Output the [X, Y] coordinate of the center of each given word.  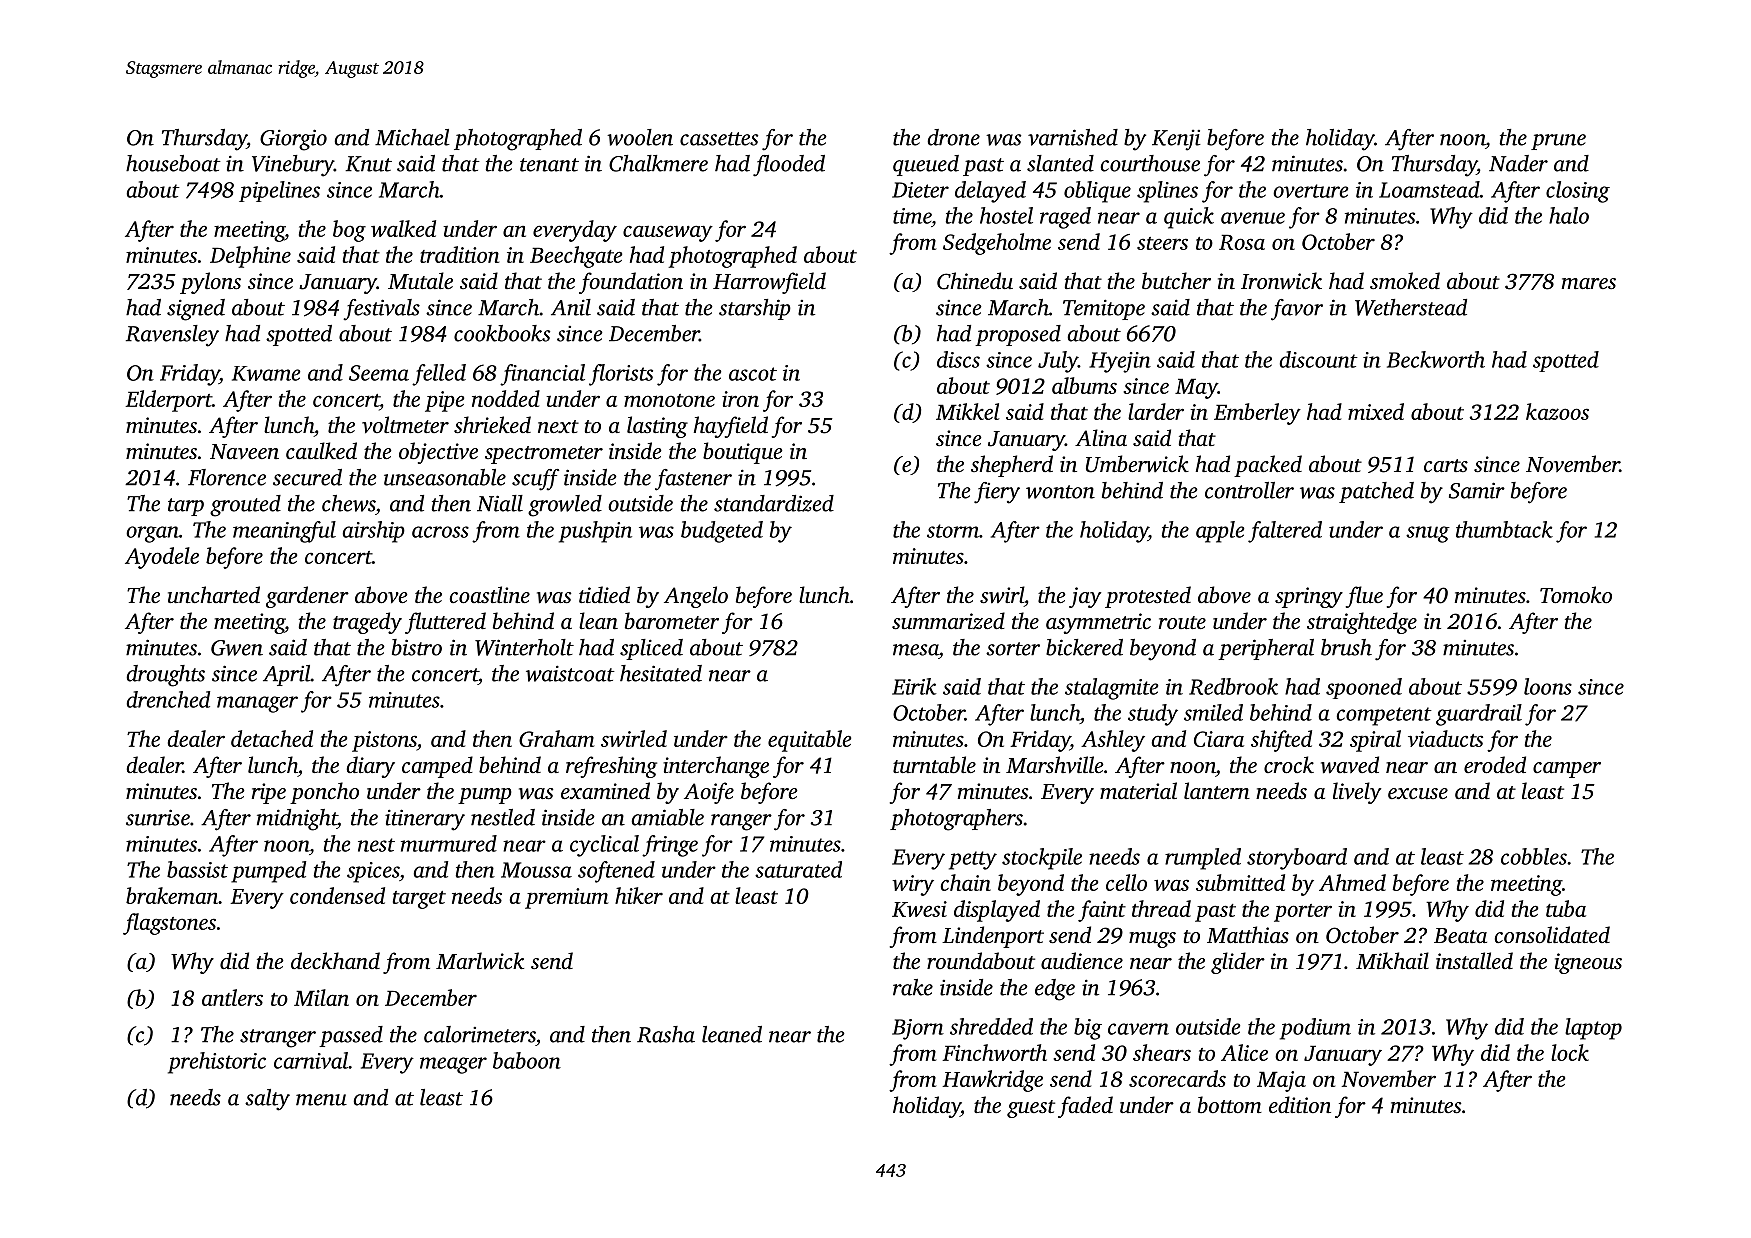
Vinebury [293, 166]
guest [1031, 1109]
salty [267, 1100]
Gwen [237, 648]
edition [1300, 1104]
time [912, 216]
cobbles [1534, 856]
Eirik [914, 686]
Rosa [1242, 242]
